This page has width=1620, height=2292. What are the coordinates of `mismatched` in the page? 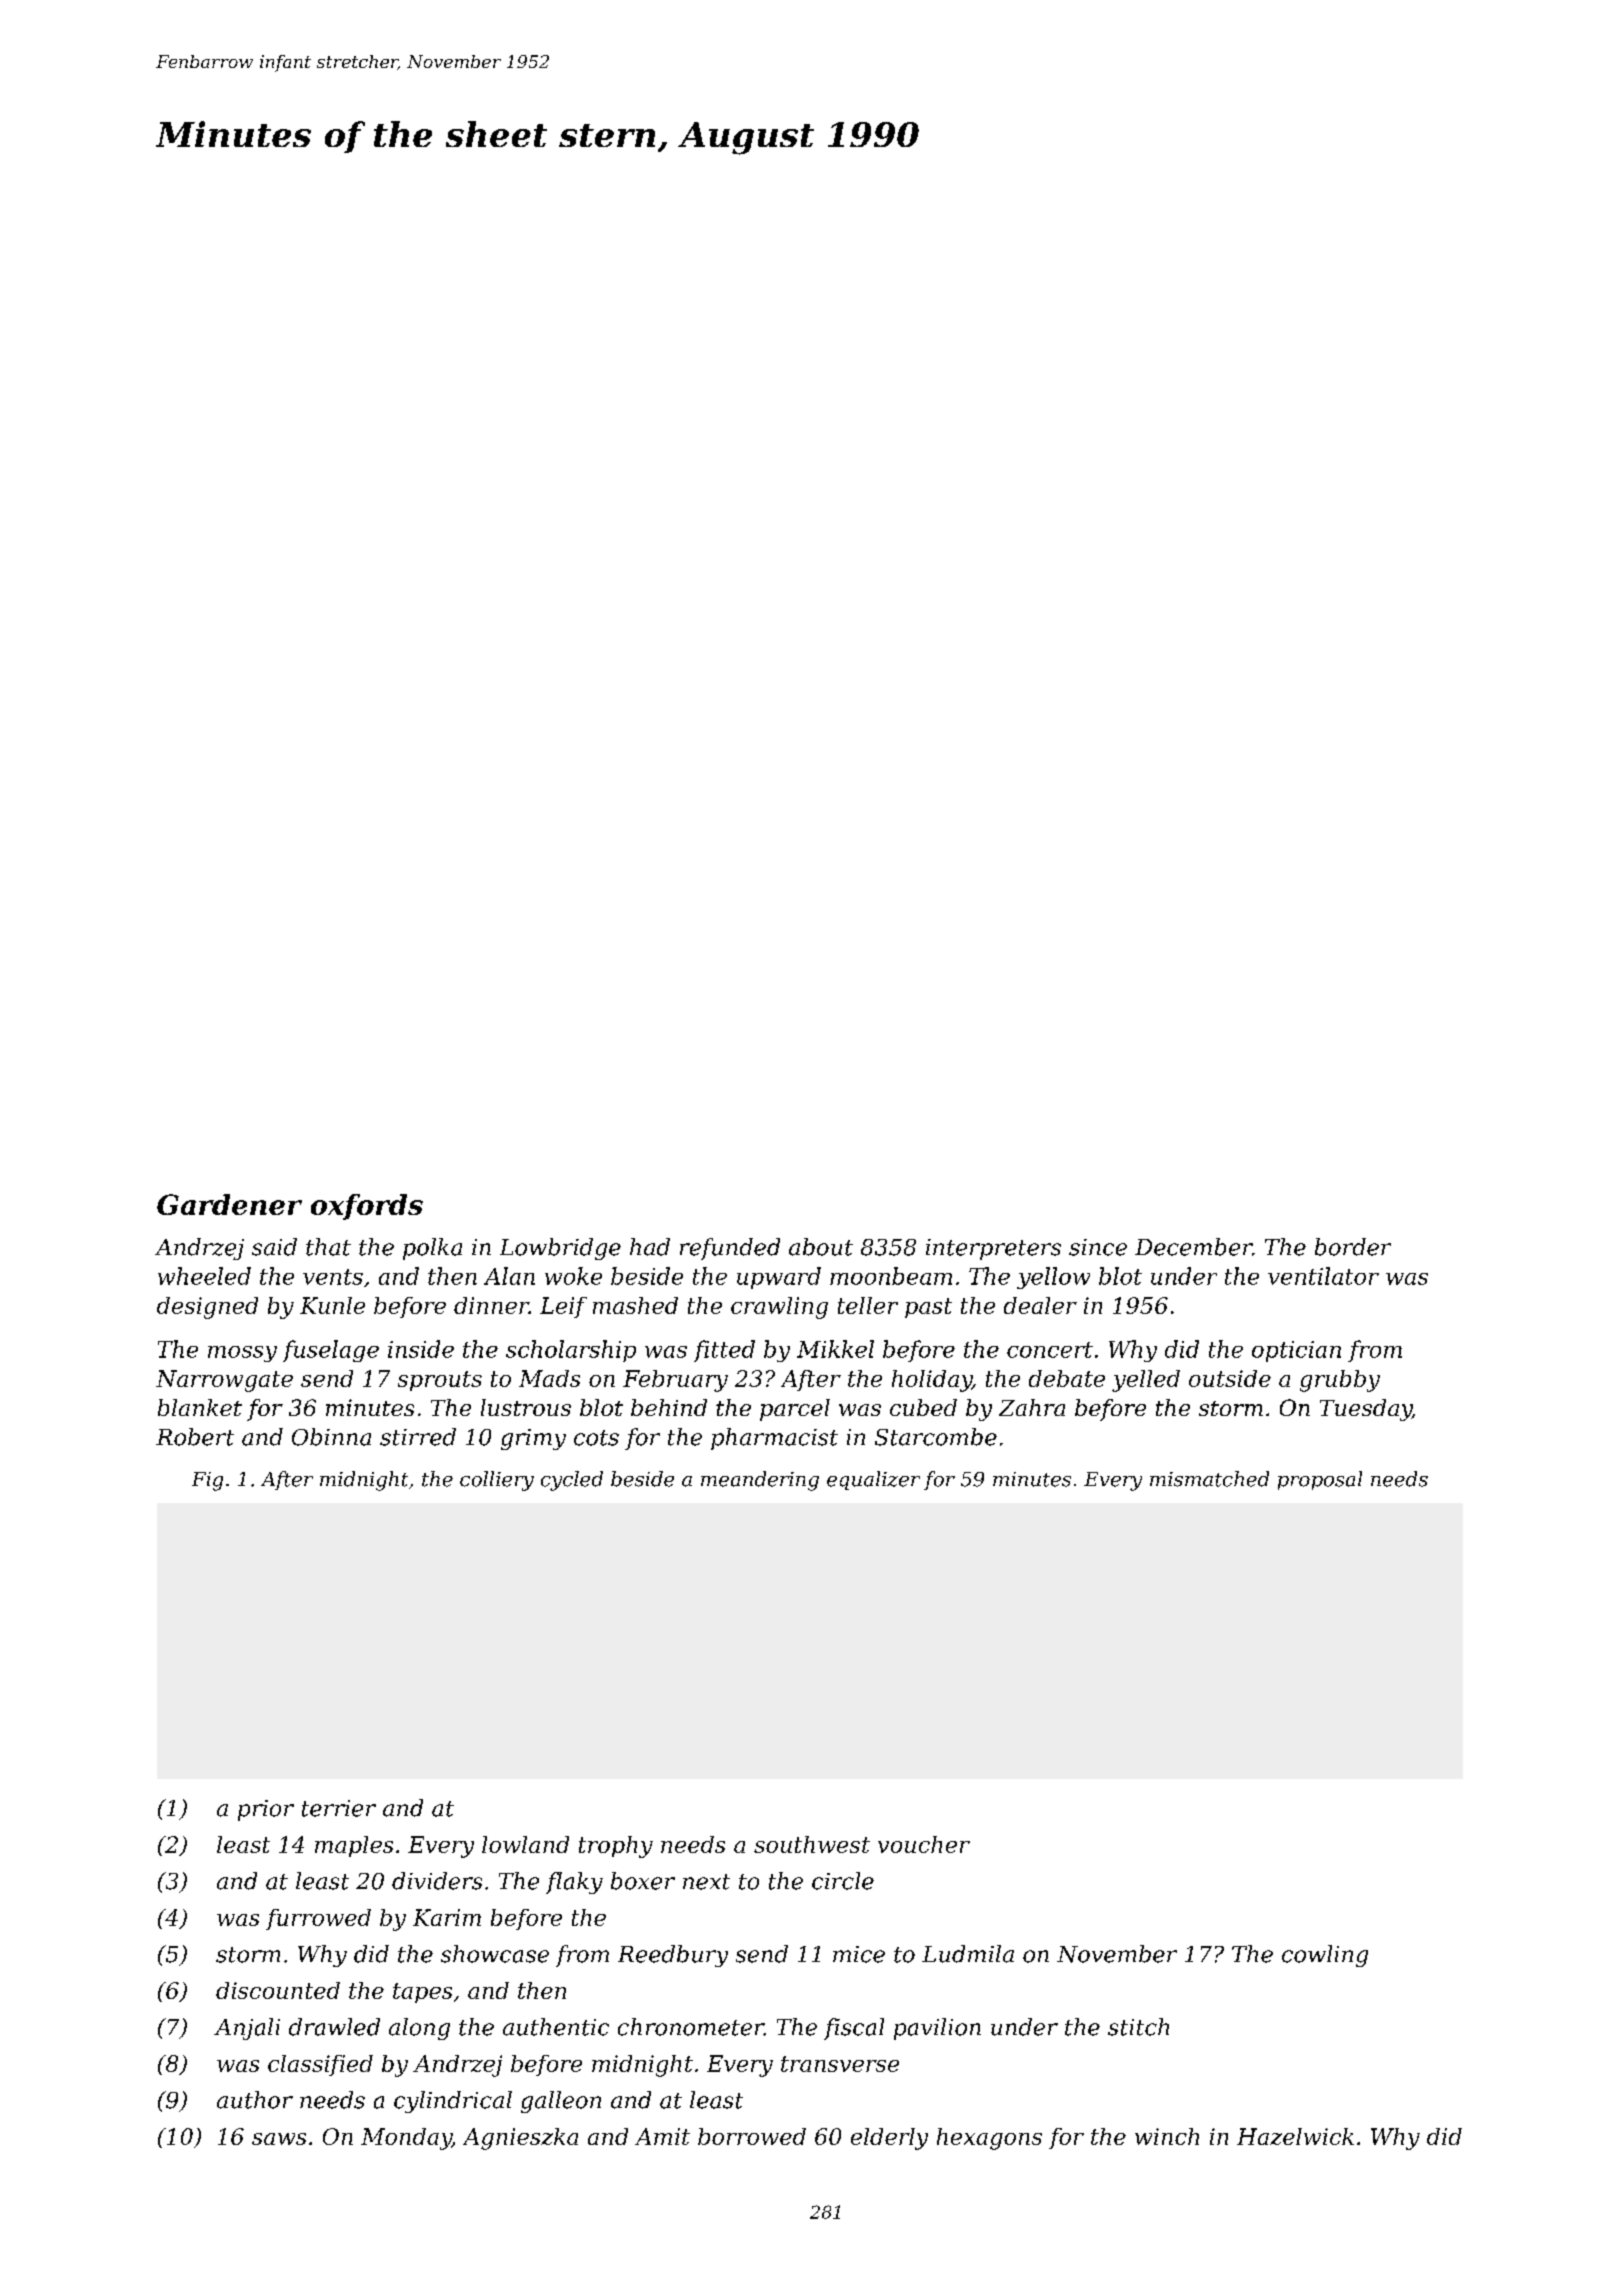 It's located at (1209, 1479).
